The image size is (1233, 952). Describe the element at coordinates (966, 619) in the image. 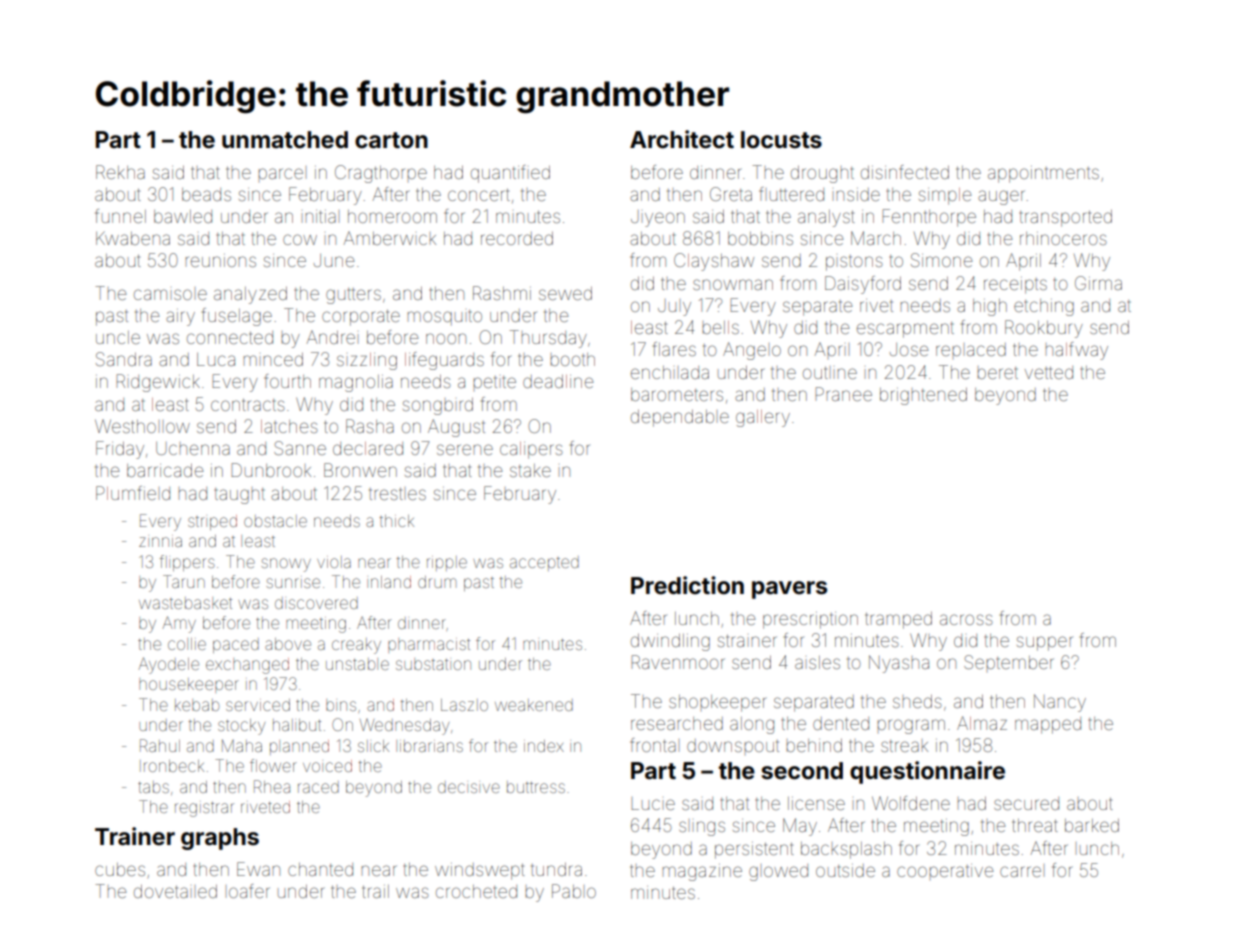

I see `across` at that location.
